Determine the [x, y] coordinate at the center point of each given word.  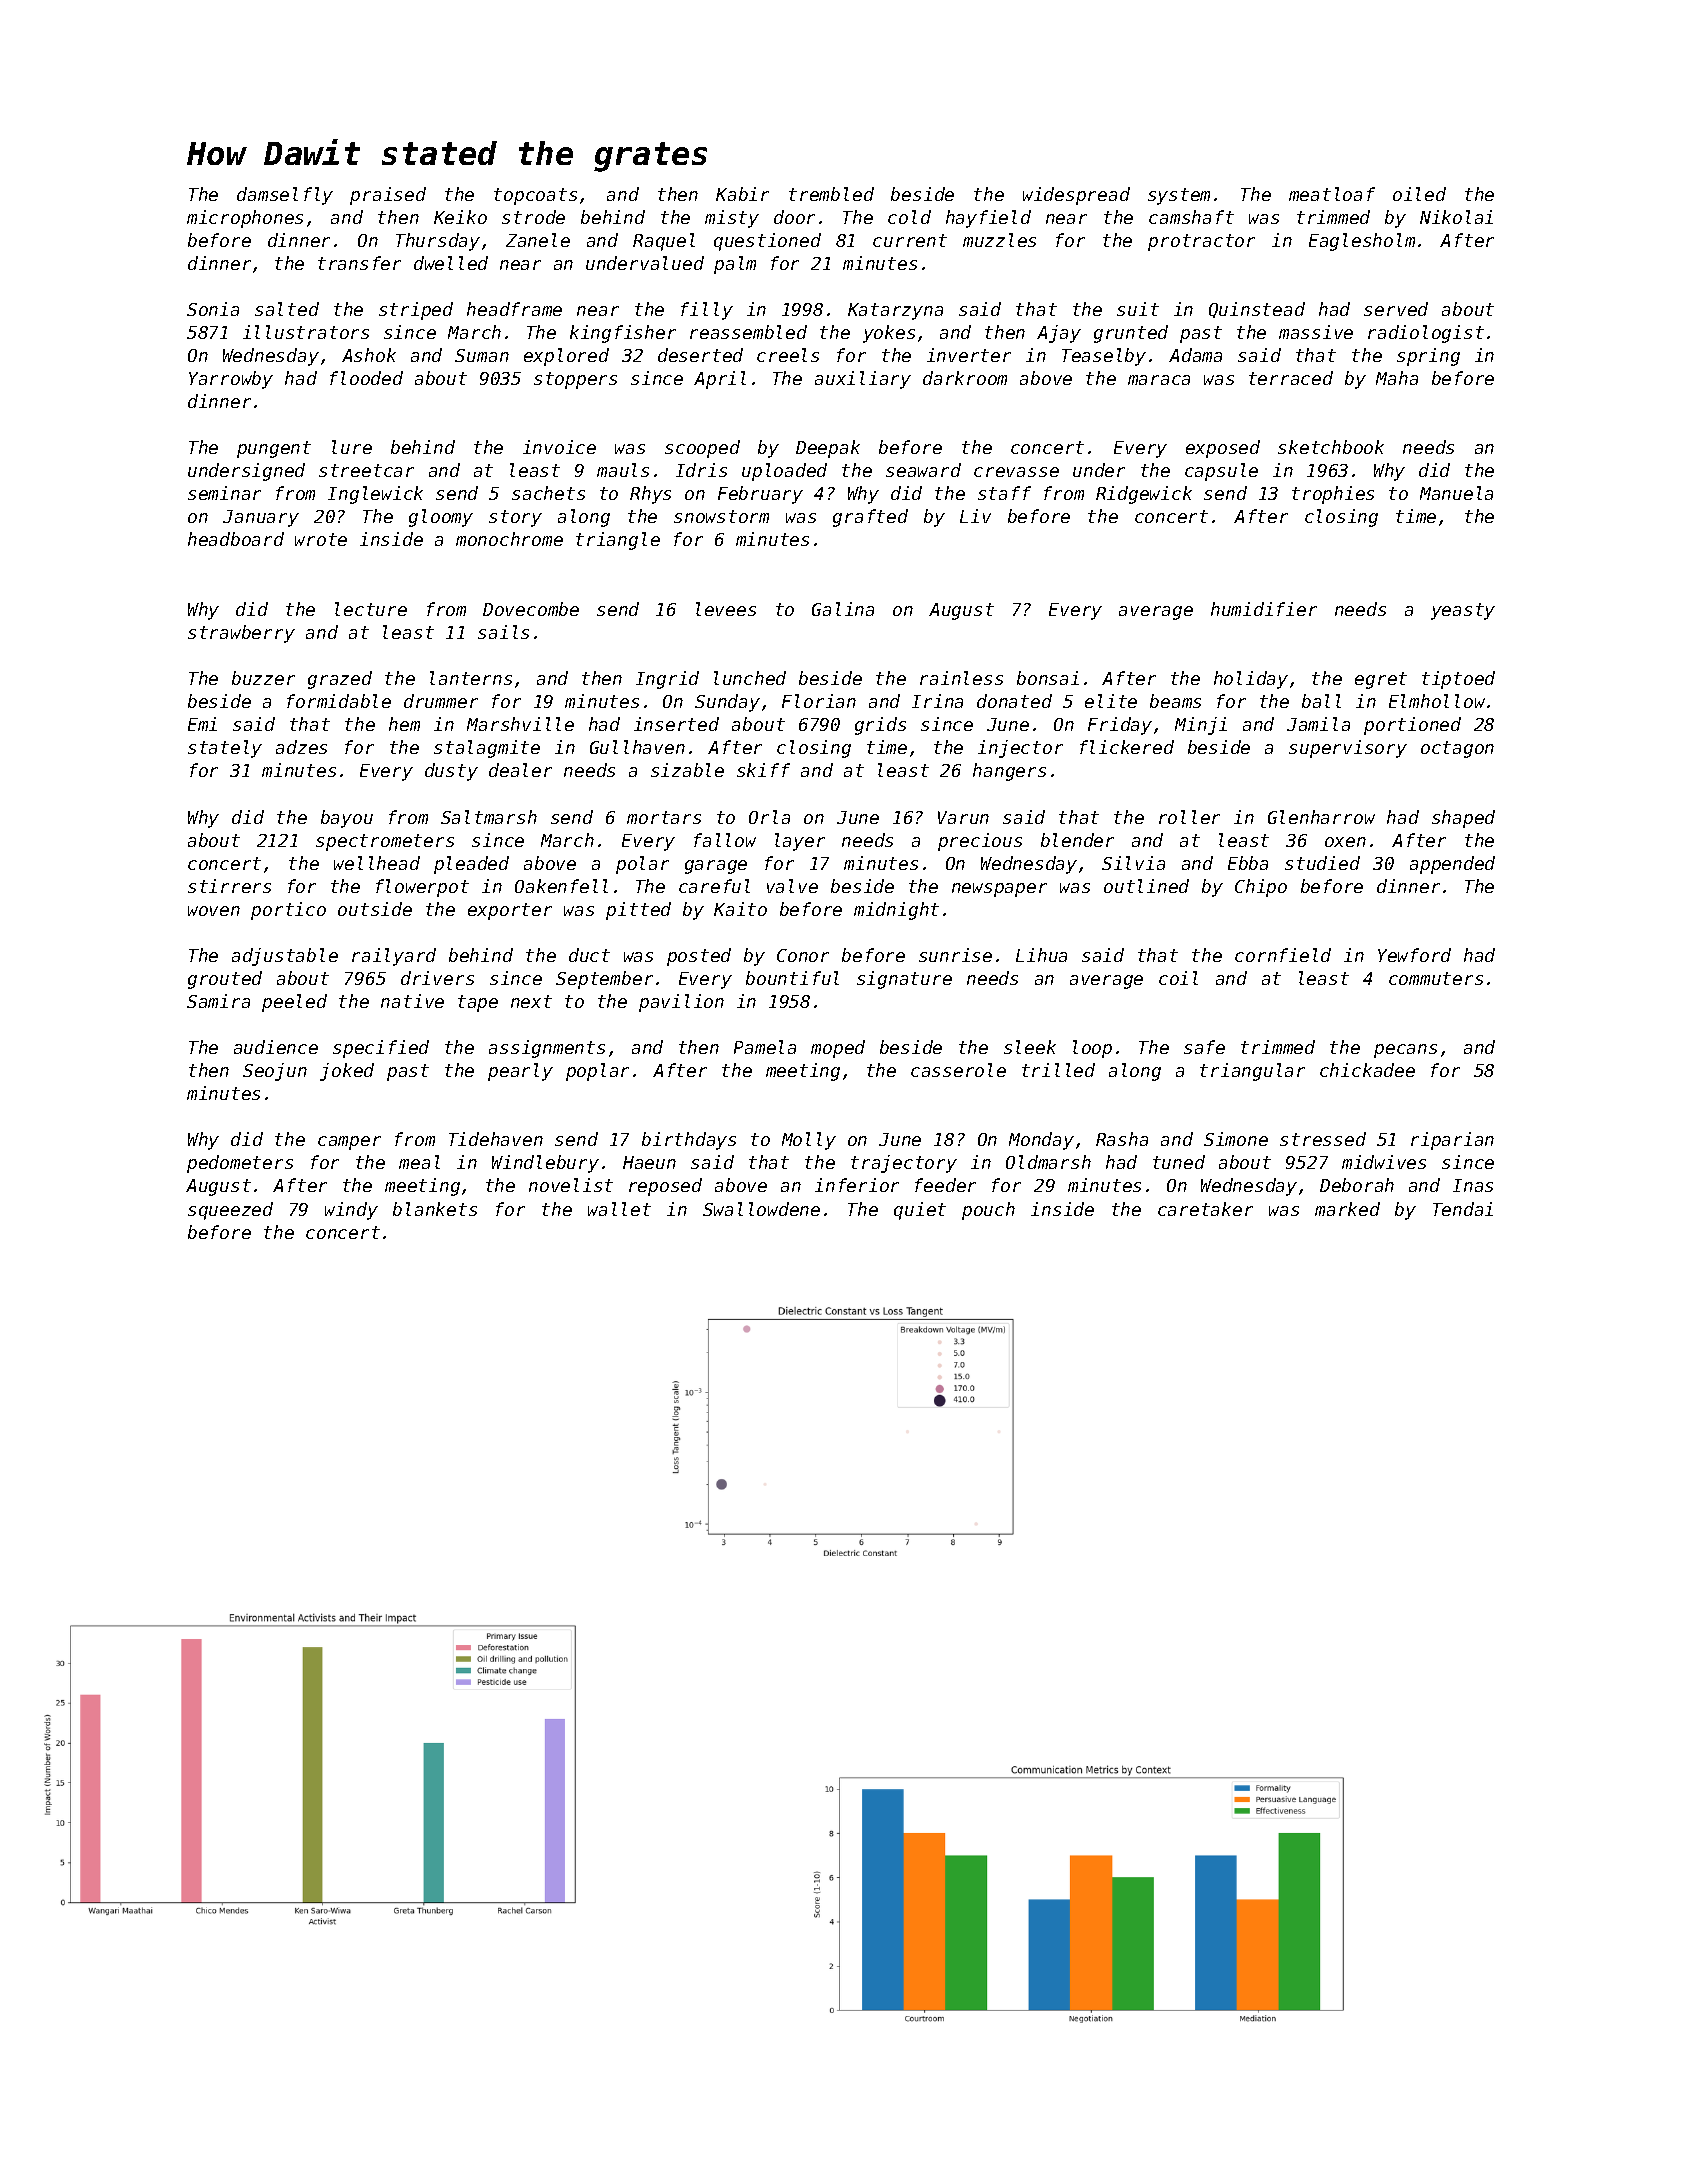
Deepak [828, 449]
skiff [763, 770]
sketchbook [1331, 447]
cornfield [1283, 955]
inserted [676, 724]
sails [503, 632]
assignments [547, 1049]
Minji [1201, 726]
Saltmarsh [489, 817]
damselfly [285, 196]
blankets [435, 1209]
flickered [1127, 747]
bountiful [792, 978]
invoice [559, 447]
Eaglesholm [1362, 242]
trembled [831, 194]
